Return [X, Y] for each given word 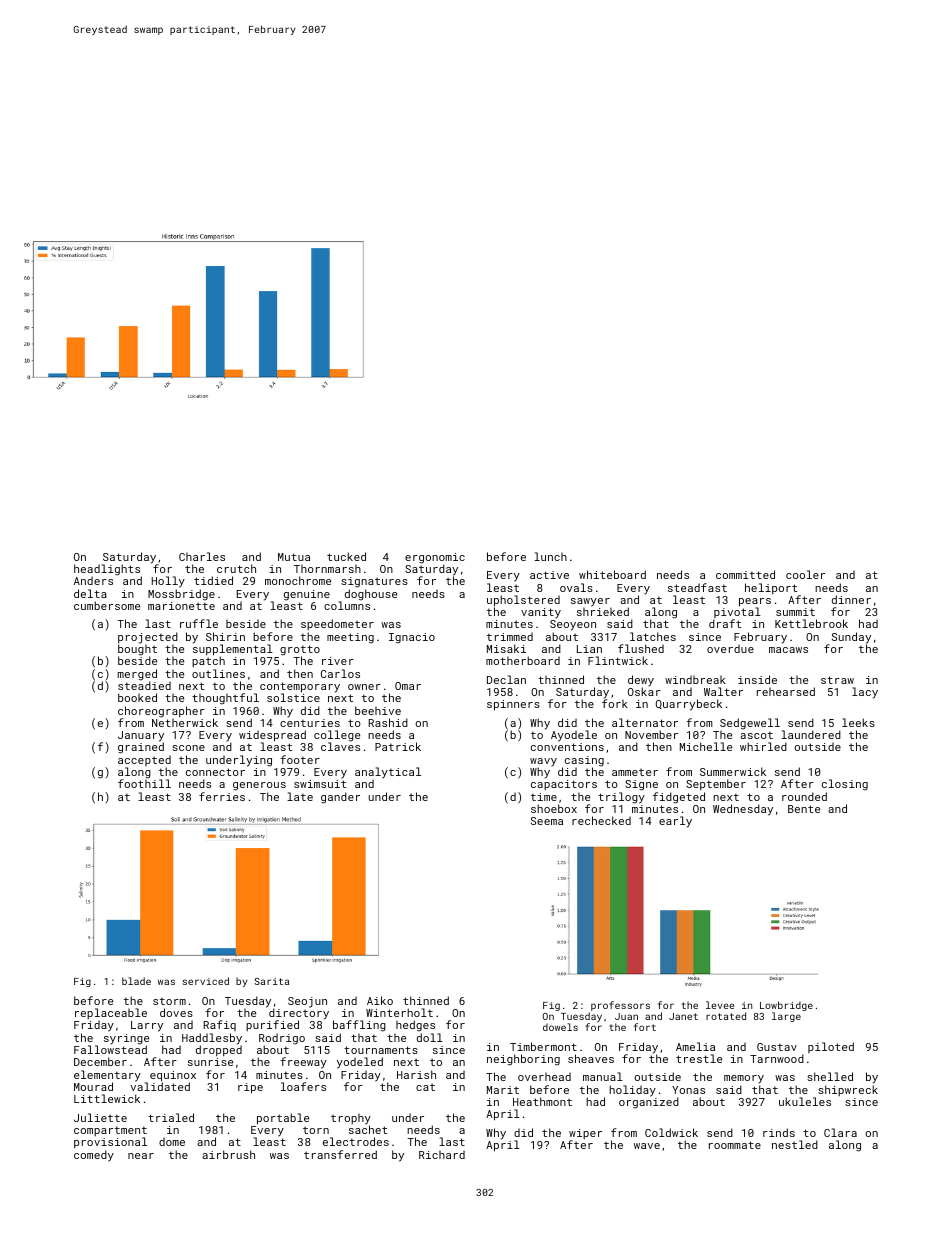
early [675, 822]
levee [720, 1005]
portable [283, 1119]
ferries [222, 796]
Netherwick [185, 722]
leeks [858, 722]
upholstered [523, 601]
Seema [547, 821]
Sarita [271, 981]
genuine [307, 595]
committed [745, 574]
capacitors [564, 785]
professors [620, 1006]
